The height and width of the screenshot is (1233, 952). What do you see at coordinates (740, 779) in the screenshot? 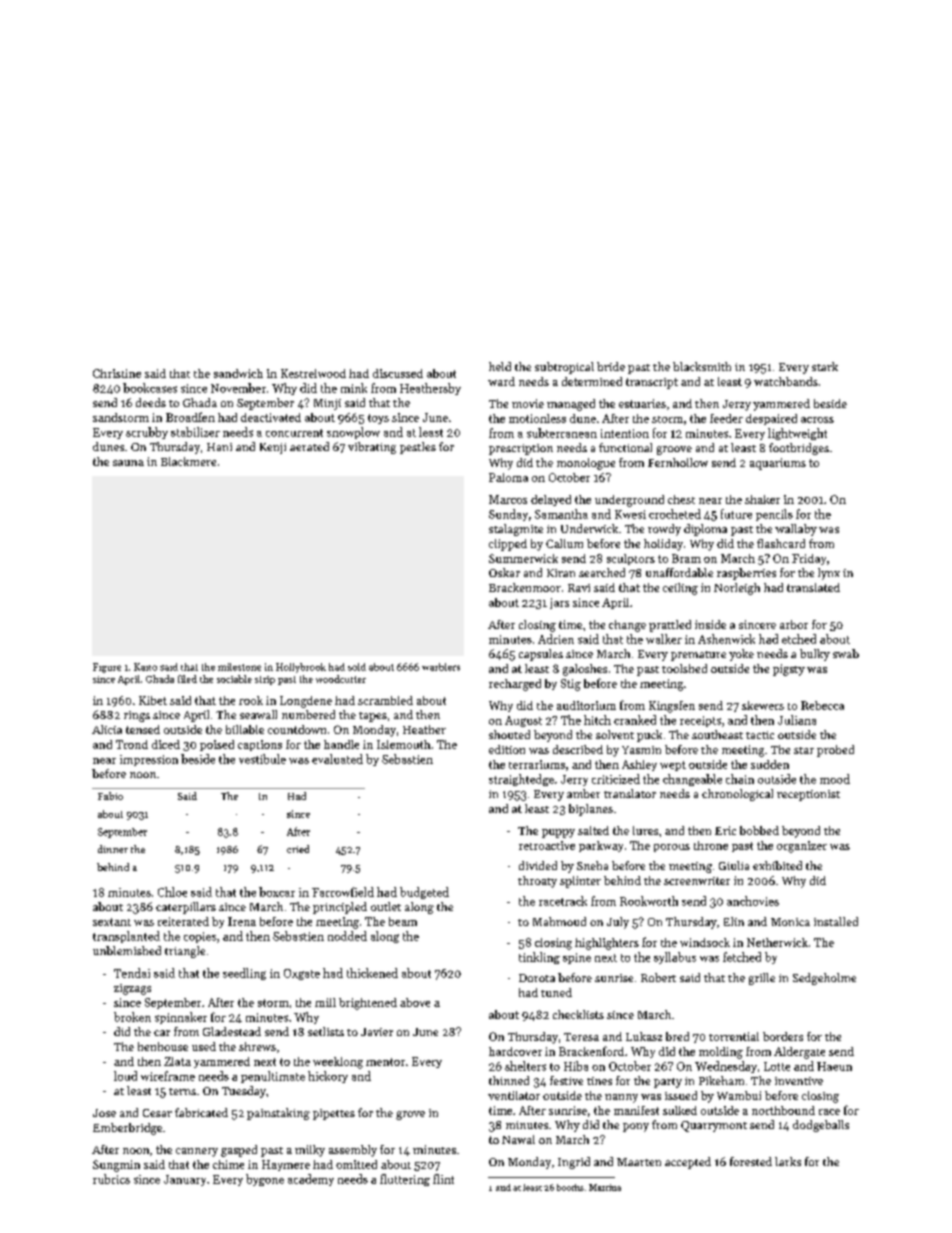
I see `chain` at bounding box center [740, 779].
